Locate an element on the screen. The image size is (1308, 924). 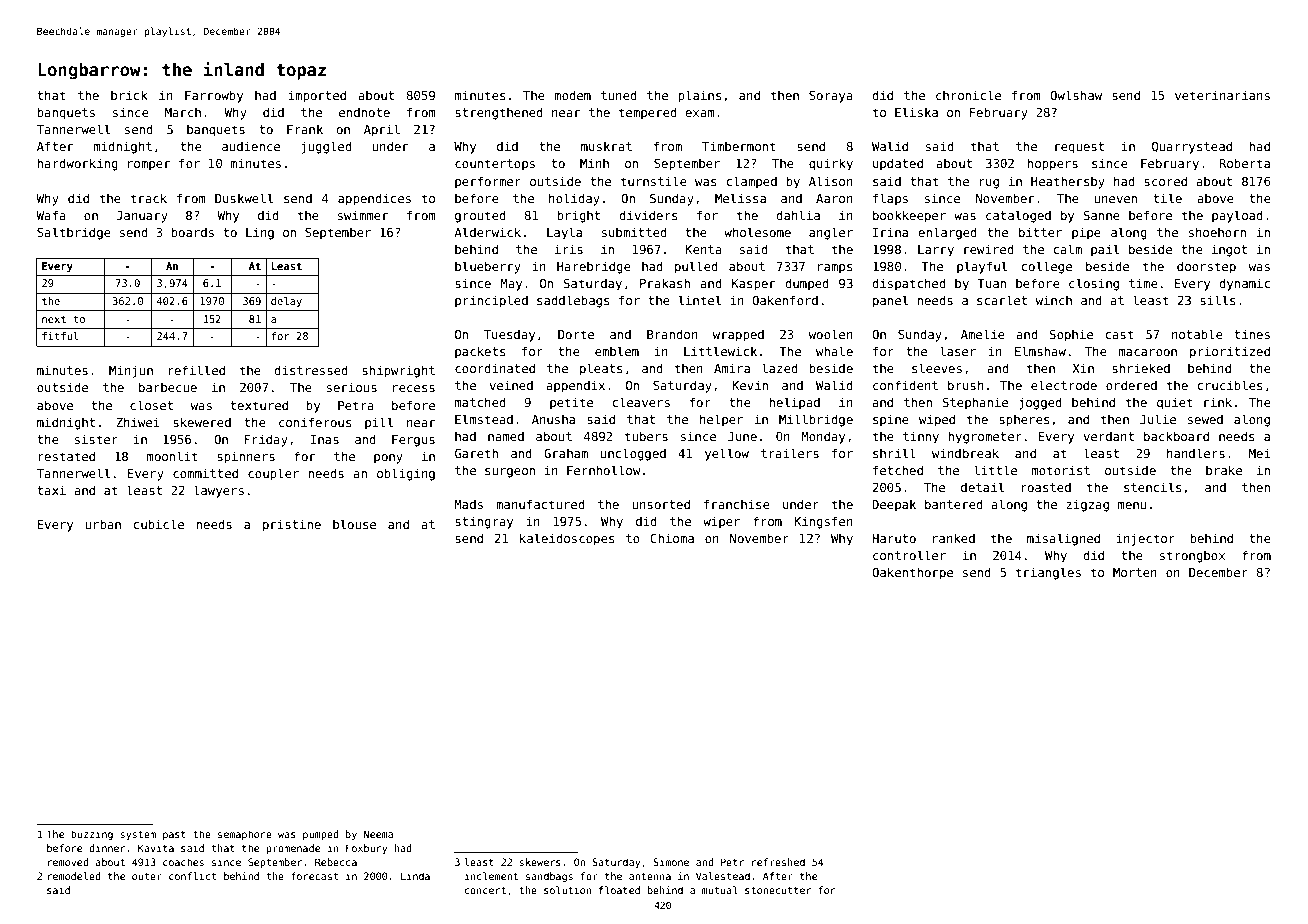
Soraya is located at coordinates (831, 96).
